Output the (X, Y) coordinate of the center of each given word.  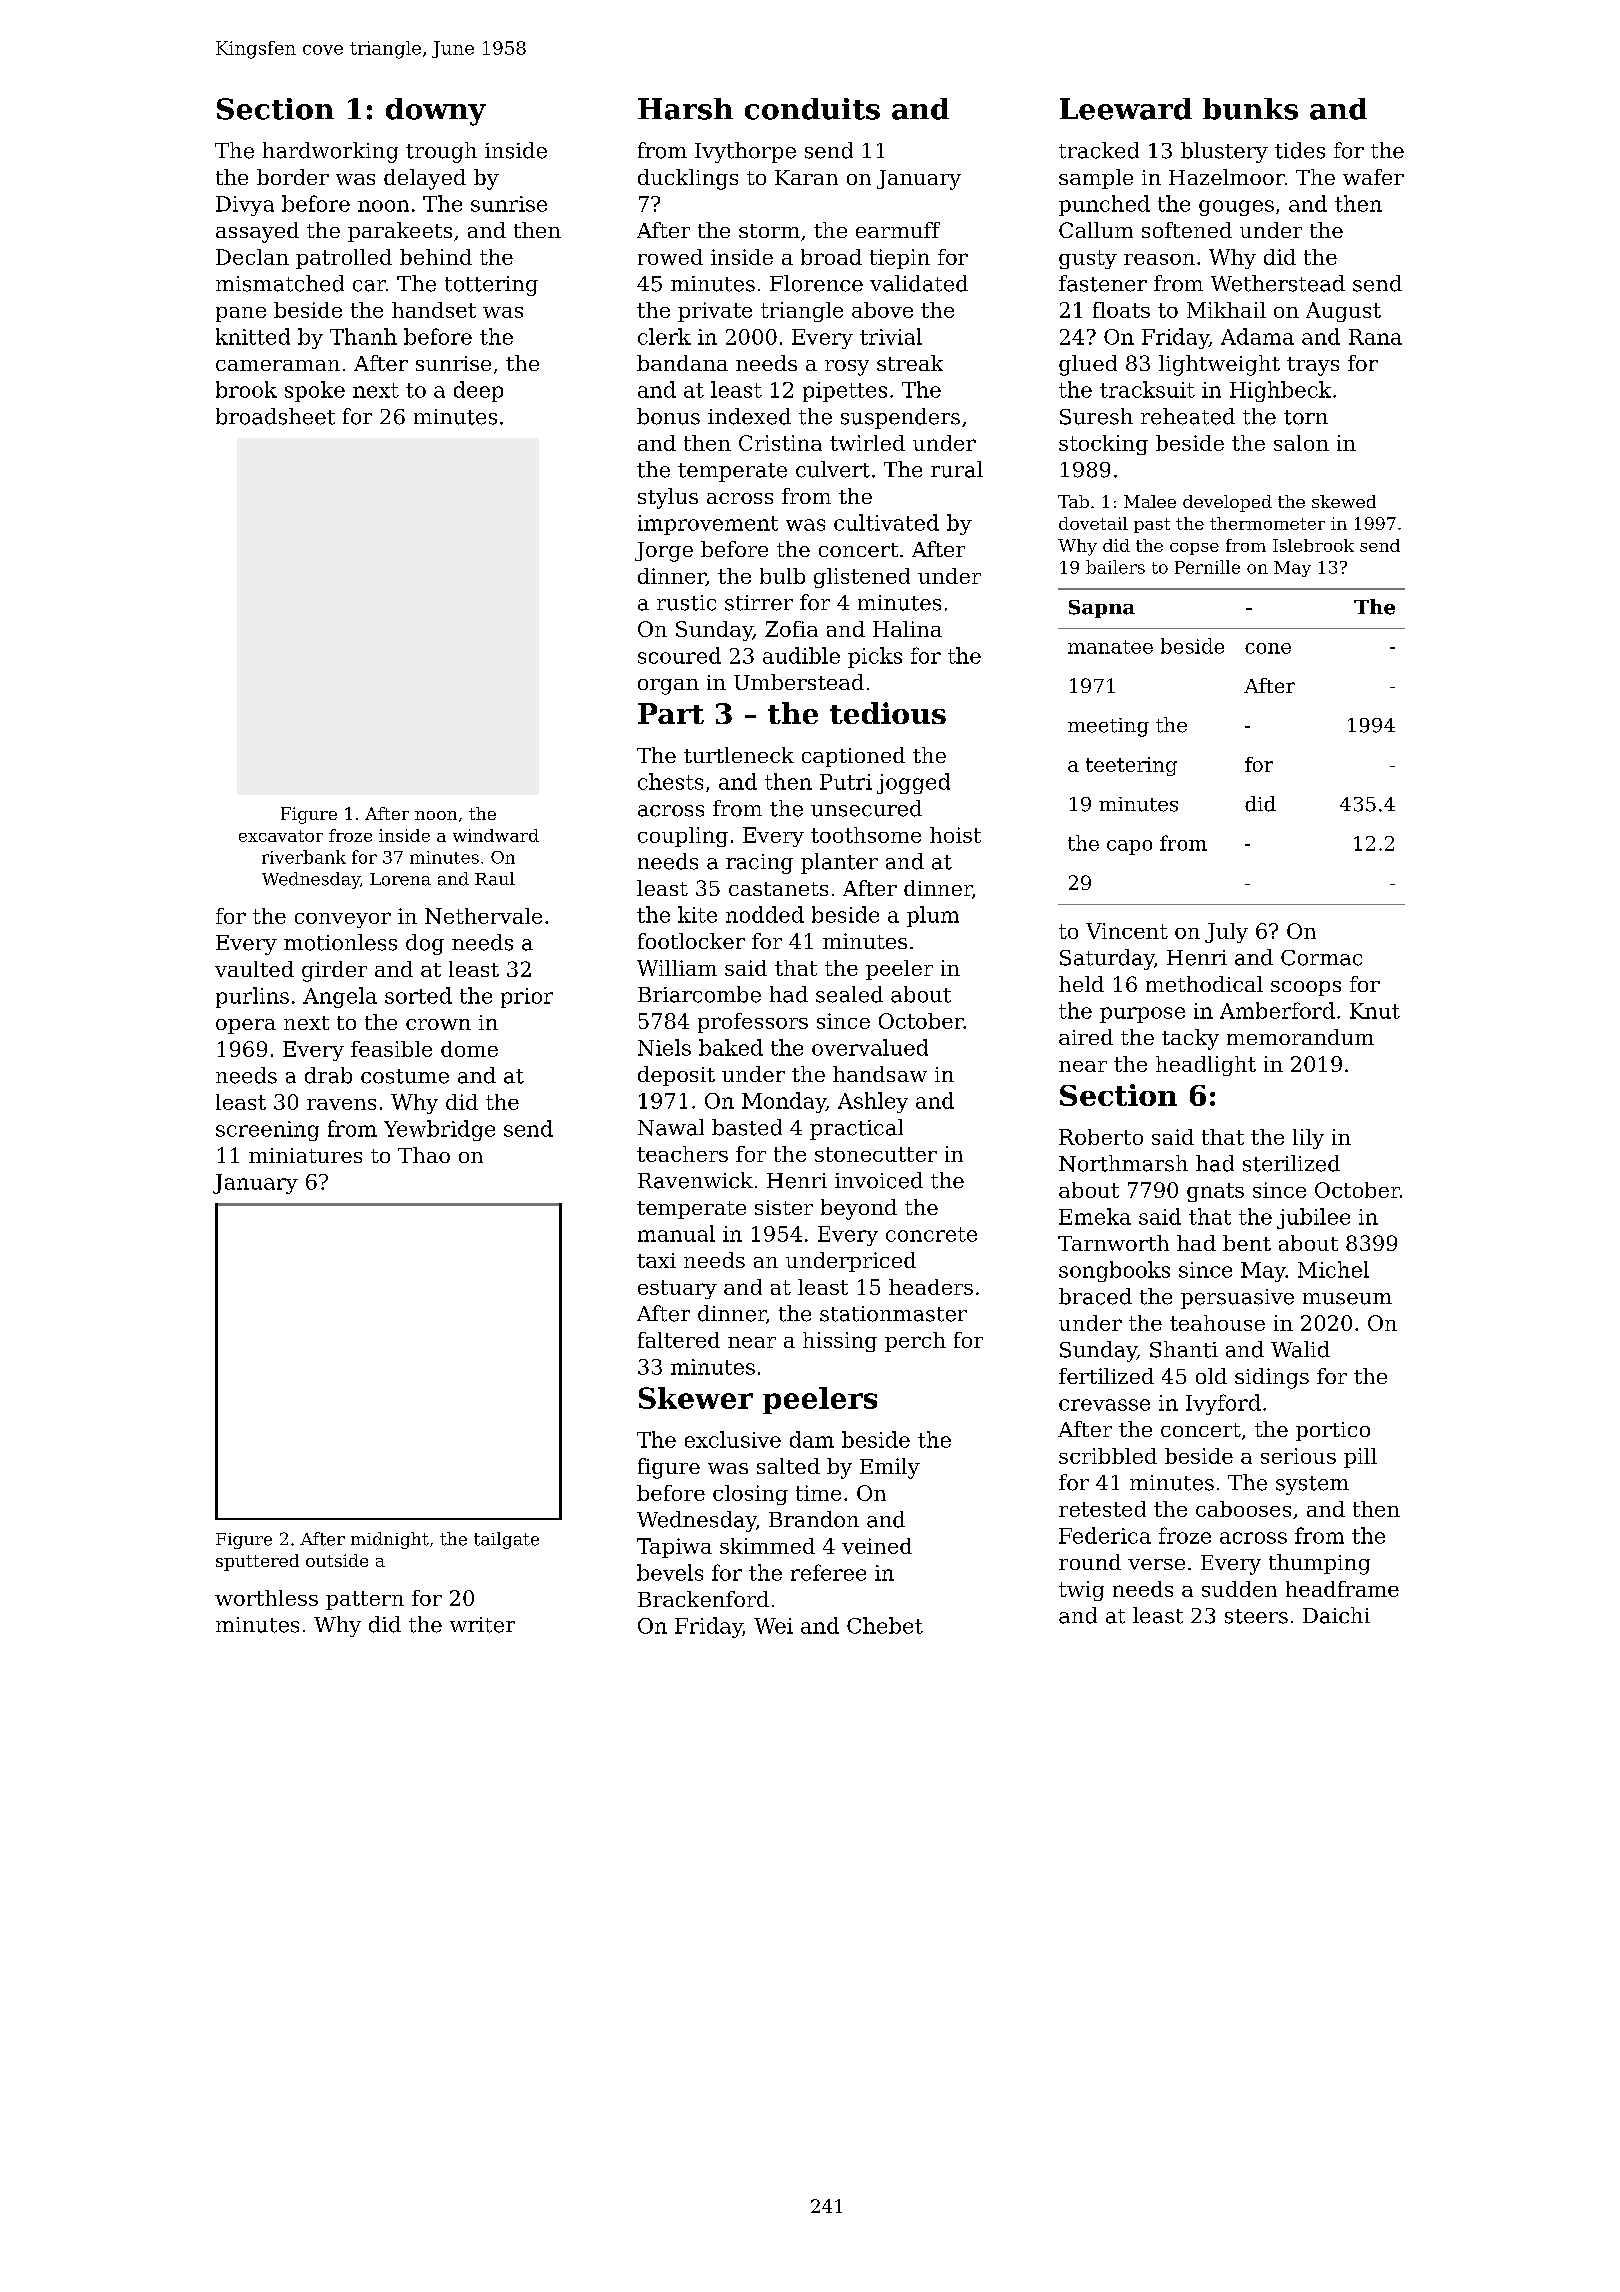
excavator (281, 836)
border (293, 177)
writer (482, 1625)
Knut (1375, 1011)
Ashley (873, 1102)
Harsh (685, 109)
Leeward (1126, 109)
